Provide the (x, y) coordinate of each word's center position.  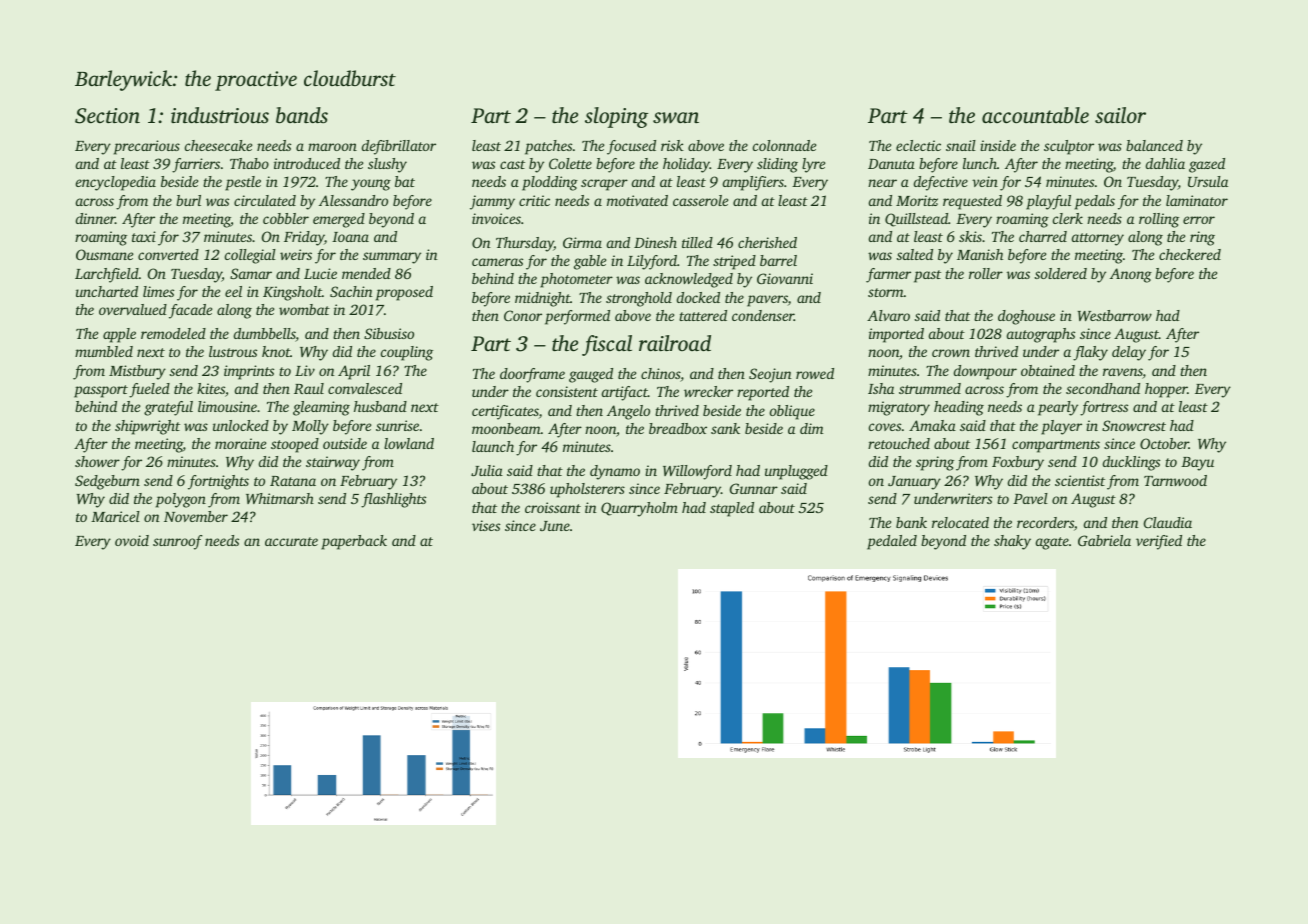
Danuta (891, 164)
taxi (144, 236)
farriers (196, 165)
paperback (354, 542)
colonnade (784, 145)
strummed (930, 388)
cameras (497, 262)
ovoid (132, 540)
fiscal (607, 345)
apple (119, 335)
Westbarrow (1115, 315)
